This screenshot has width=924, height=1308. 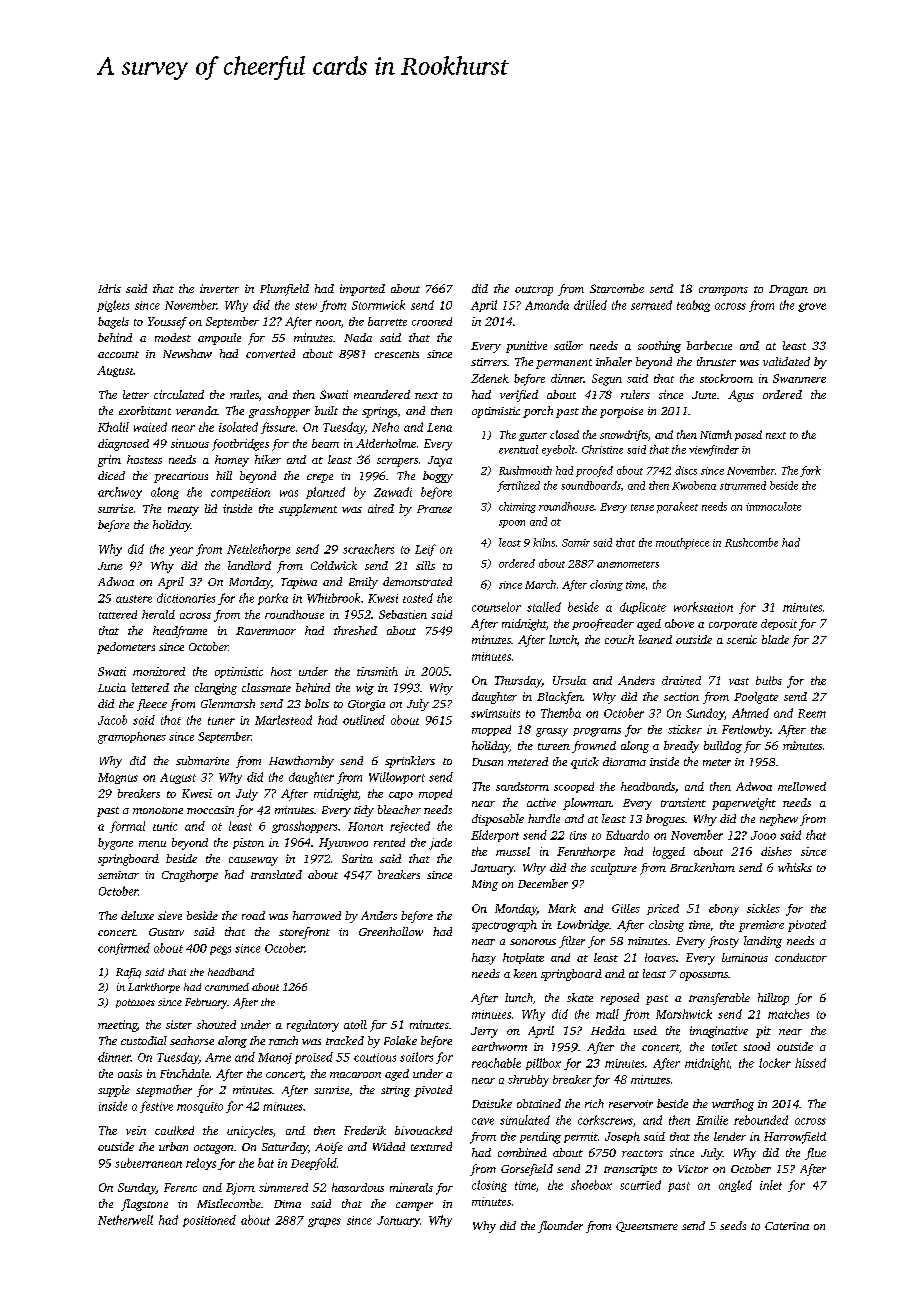 I want to click on sandstorm, so click(x=522, y=786).
